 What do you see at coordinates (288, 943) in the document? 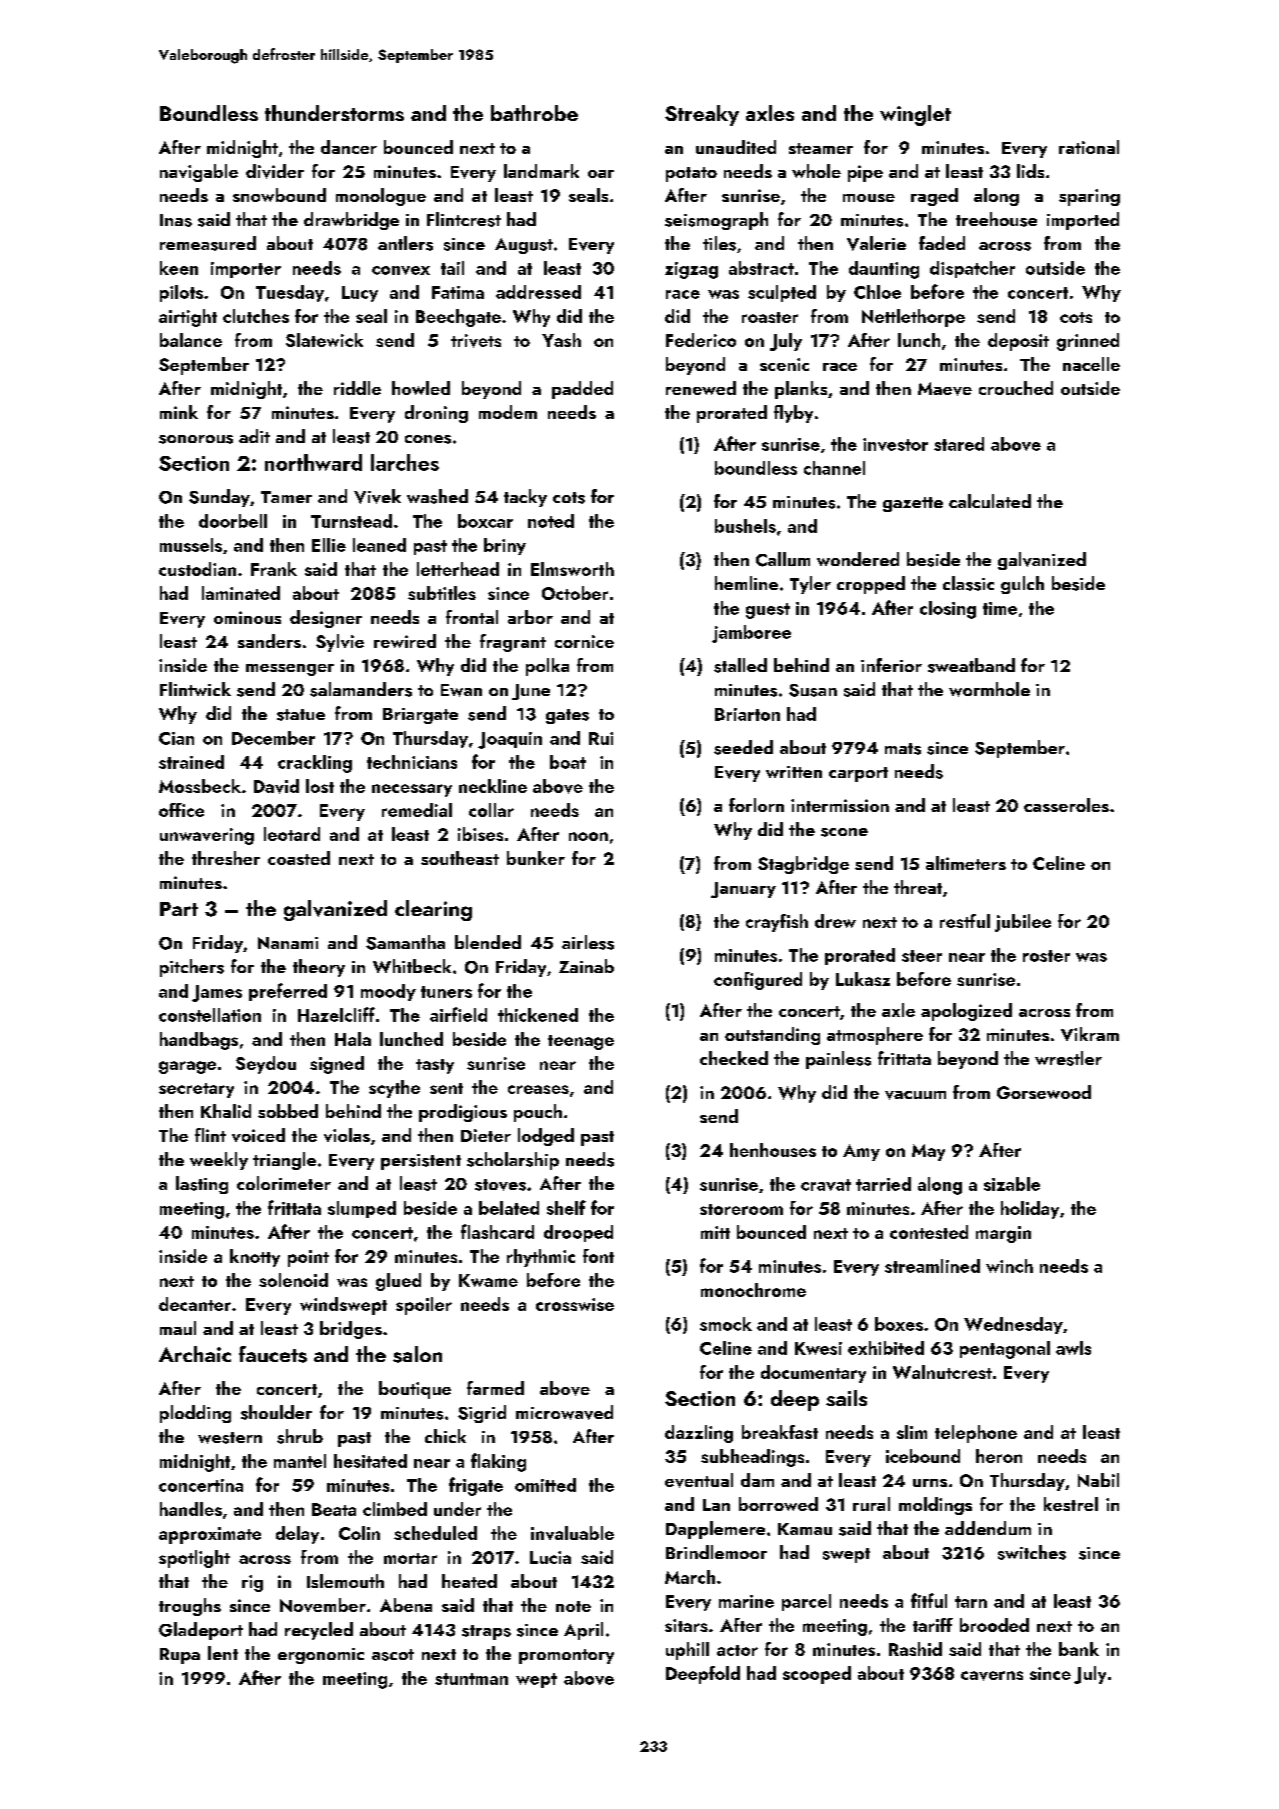
I see `Nanami` at bounding box center [288, 943].
